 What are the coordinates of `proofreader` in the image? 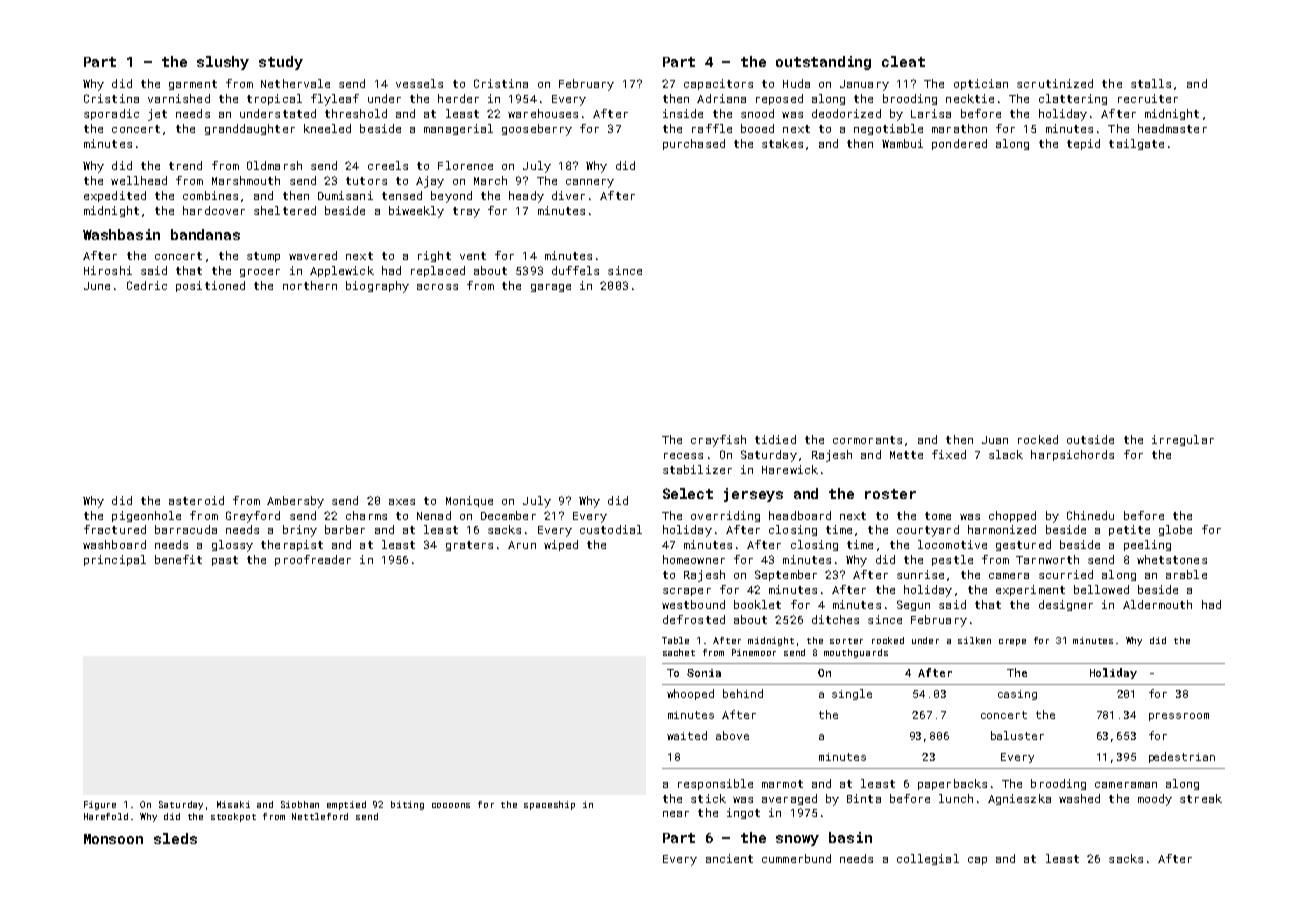 It's located at (313, 560).
